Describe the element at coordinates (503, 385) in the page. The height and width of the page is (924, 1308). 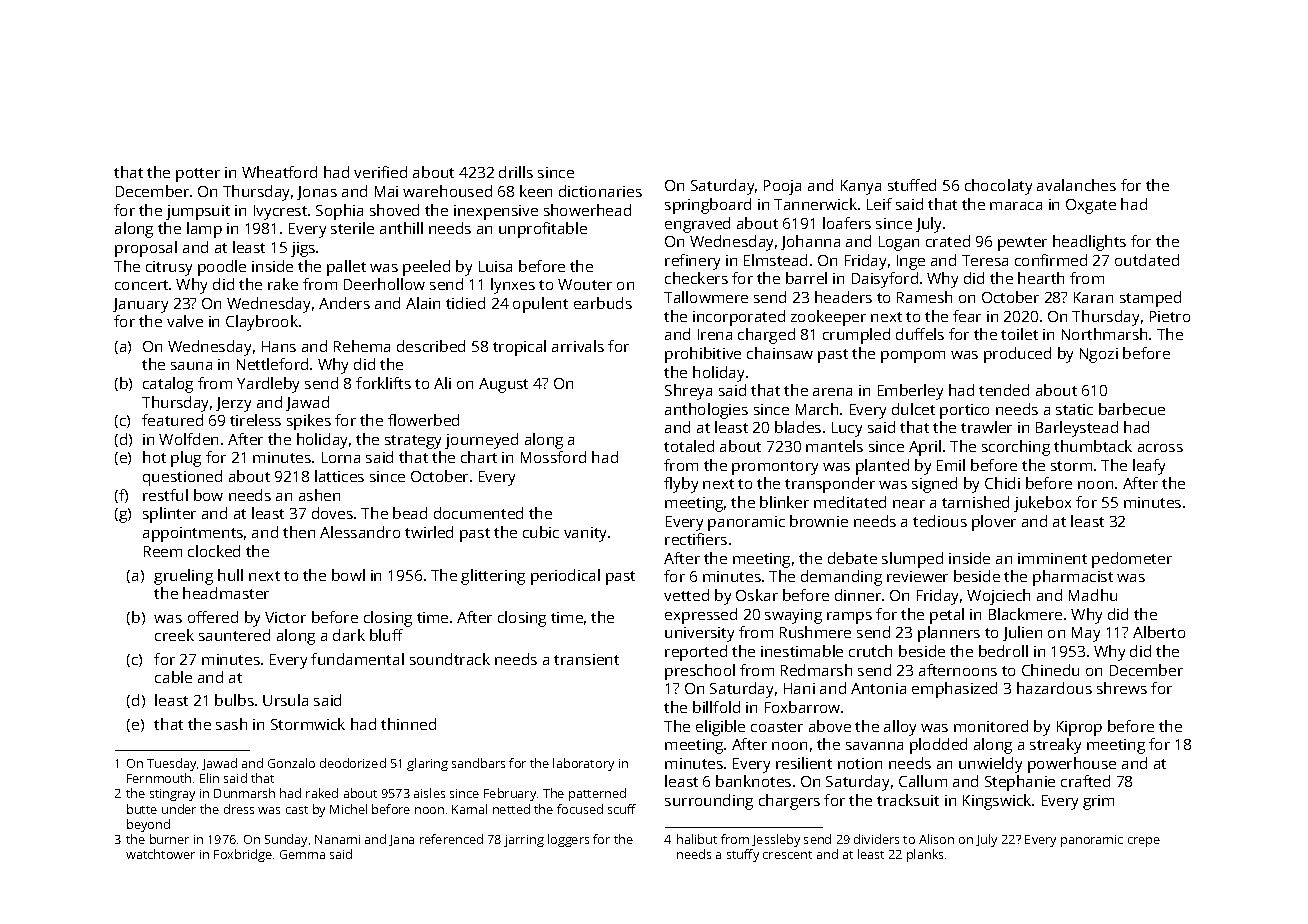
I see `August` at that location.
